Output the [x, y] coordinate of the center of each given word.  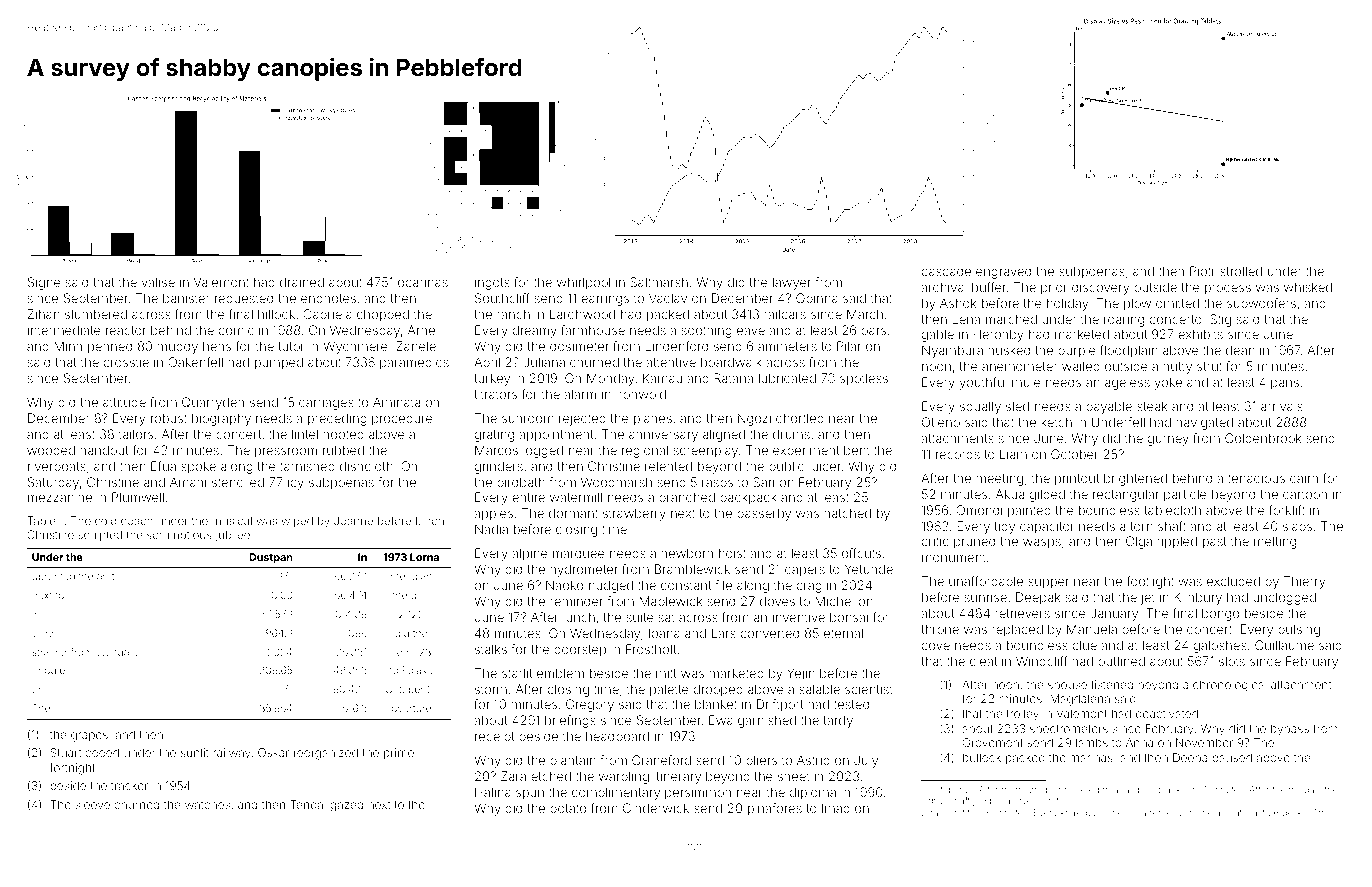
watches [207, 804]
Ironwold [641, 394]
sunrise [986, 597]
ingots [492, 283]
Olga [1139, 542]
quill [420, 596]
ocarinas [423, 282]
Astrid [813, 760]
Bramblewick [692, 569]
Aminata [396, 402]
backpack [748, 499]
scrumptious [179, 536]
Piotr [1202, 271]
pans [1285, 384]
